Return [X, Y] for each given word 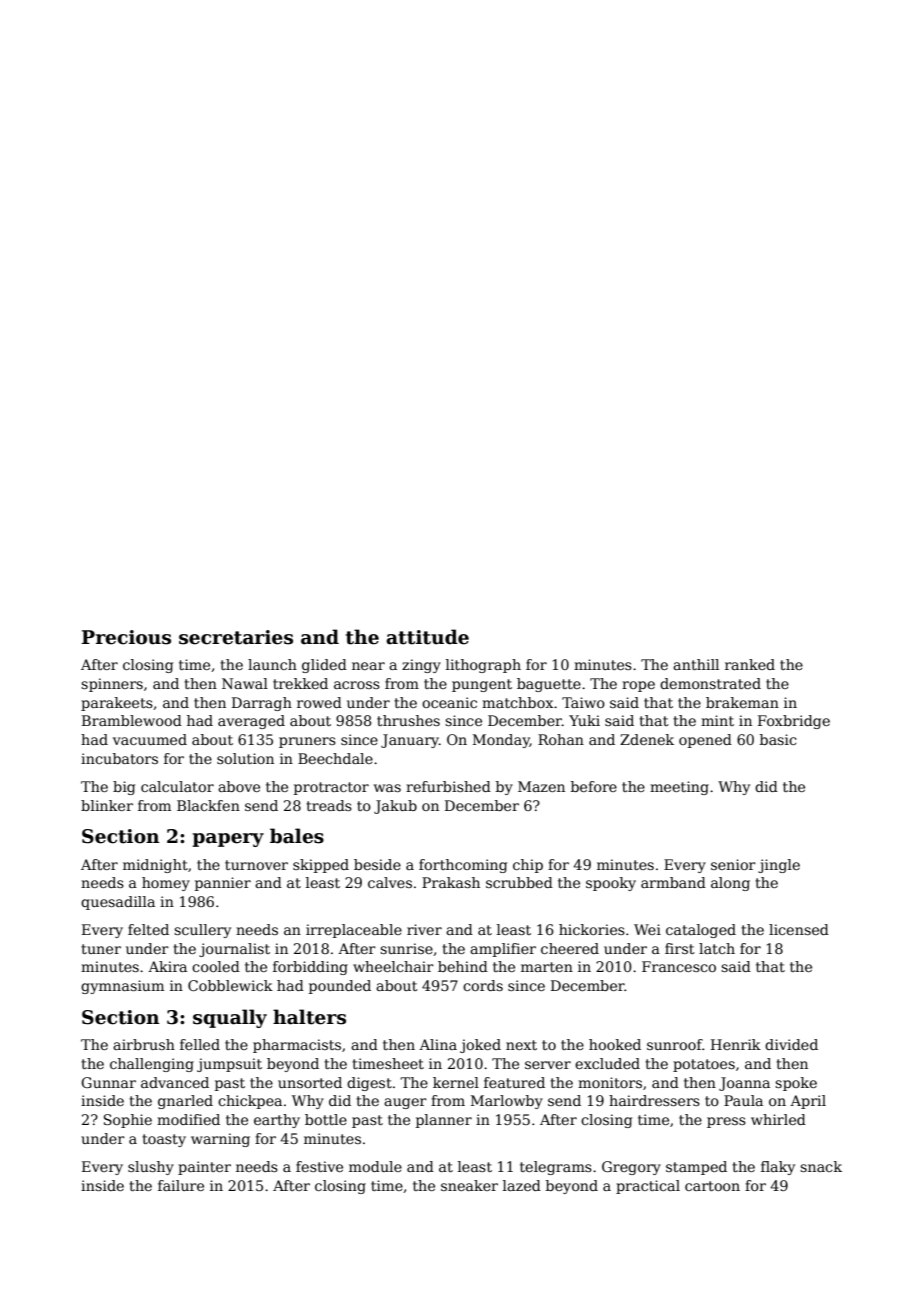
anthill [696, 664]
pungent [482, 685]
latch [717, 948]
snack [821, 1166]
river [424, 929]
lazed [522, 1185]
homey [166, 884]
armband [673, 882]
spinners [112, 685]
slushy [151, 1168]
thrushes [408, 720]
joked [480, 1046]
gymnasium [122, 987]
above [239, 786]
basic [778, 739]
